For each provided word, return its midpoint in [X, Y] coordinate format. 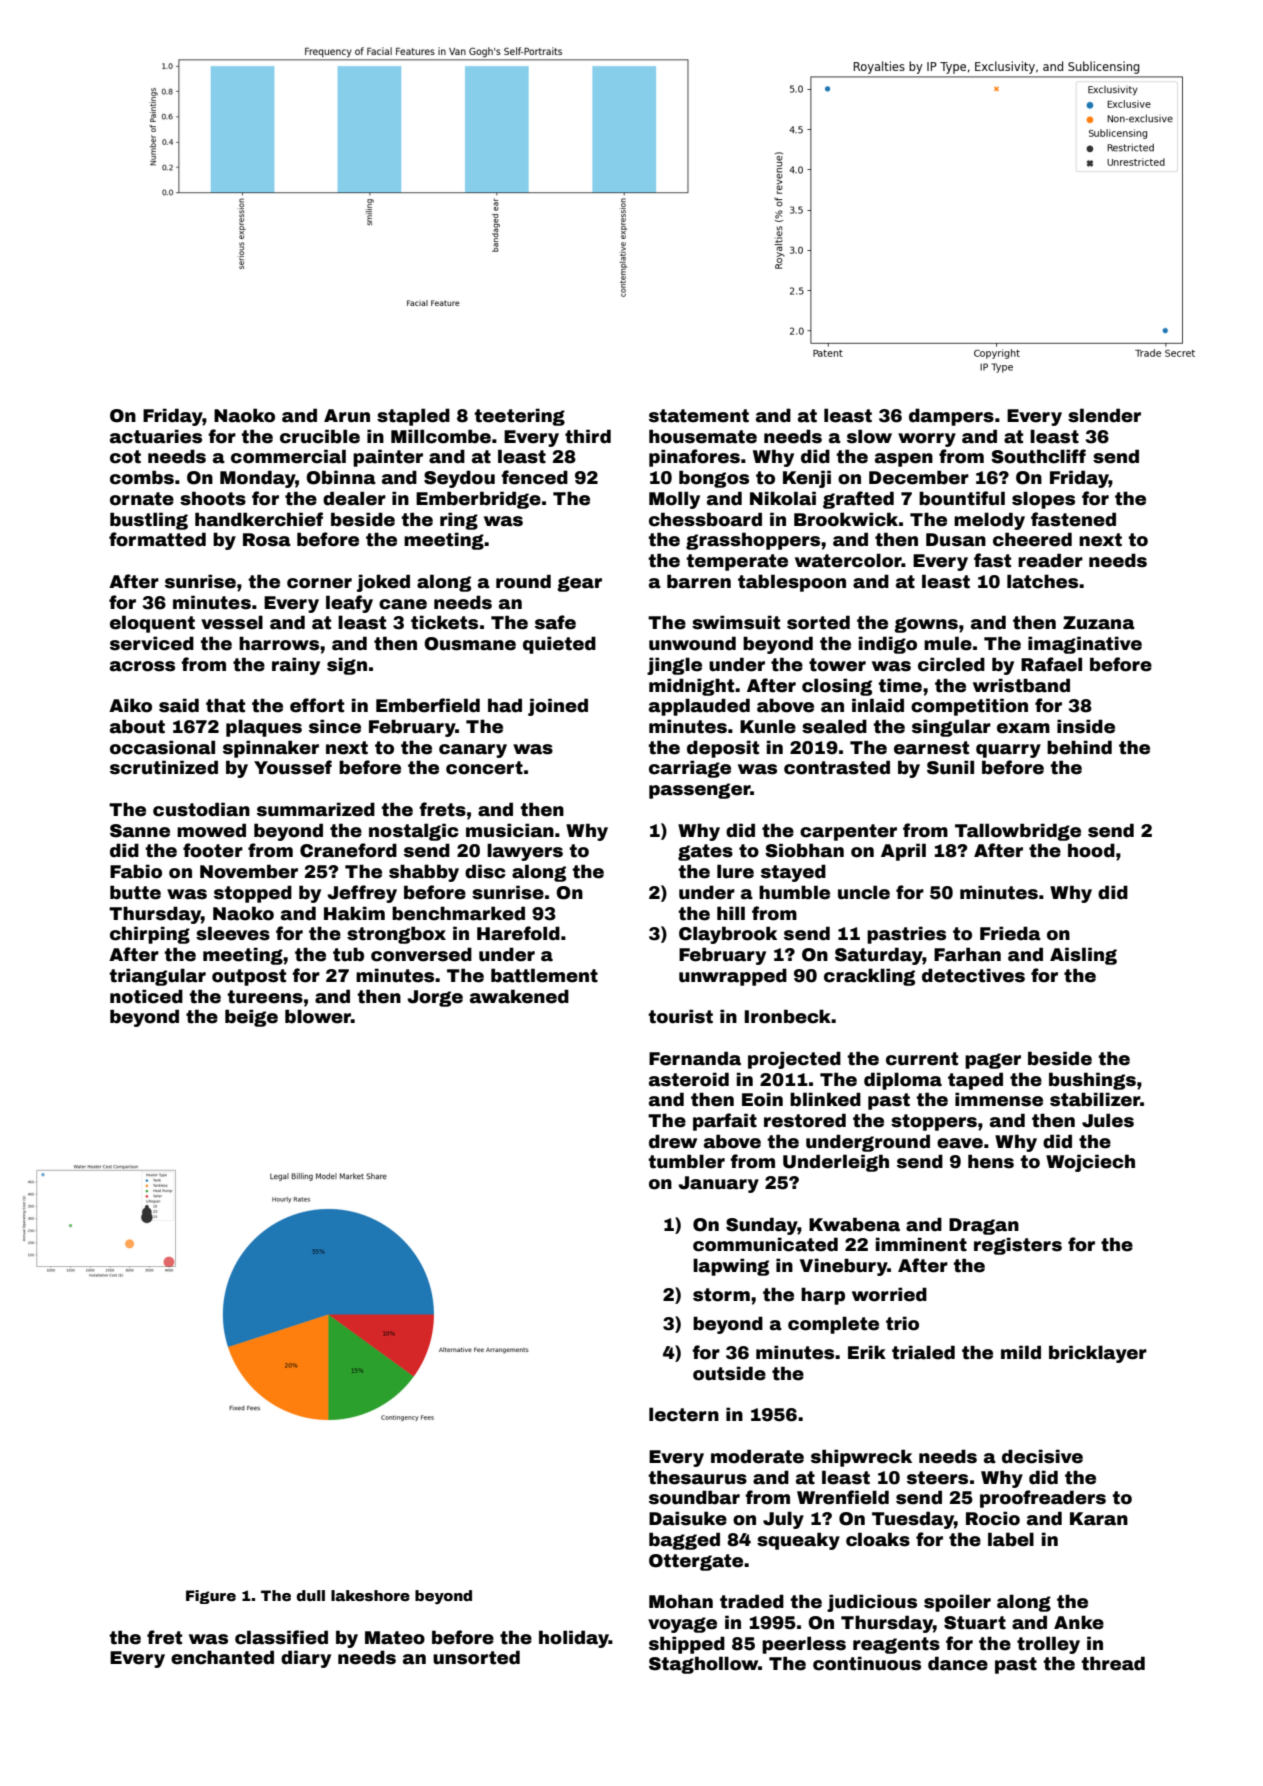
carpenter [848, 832]
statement [699, 416]
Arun [347, 416]
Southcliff [1038, 456]
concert [484, 768]
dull [311, 1595]
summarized [316, 809]
